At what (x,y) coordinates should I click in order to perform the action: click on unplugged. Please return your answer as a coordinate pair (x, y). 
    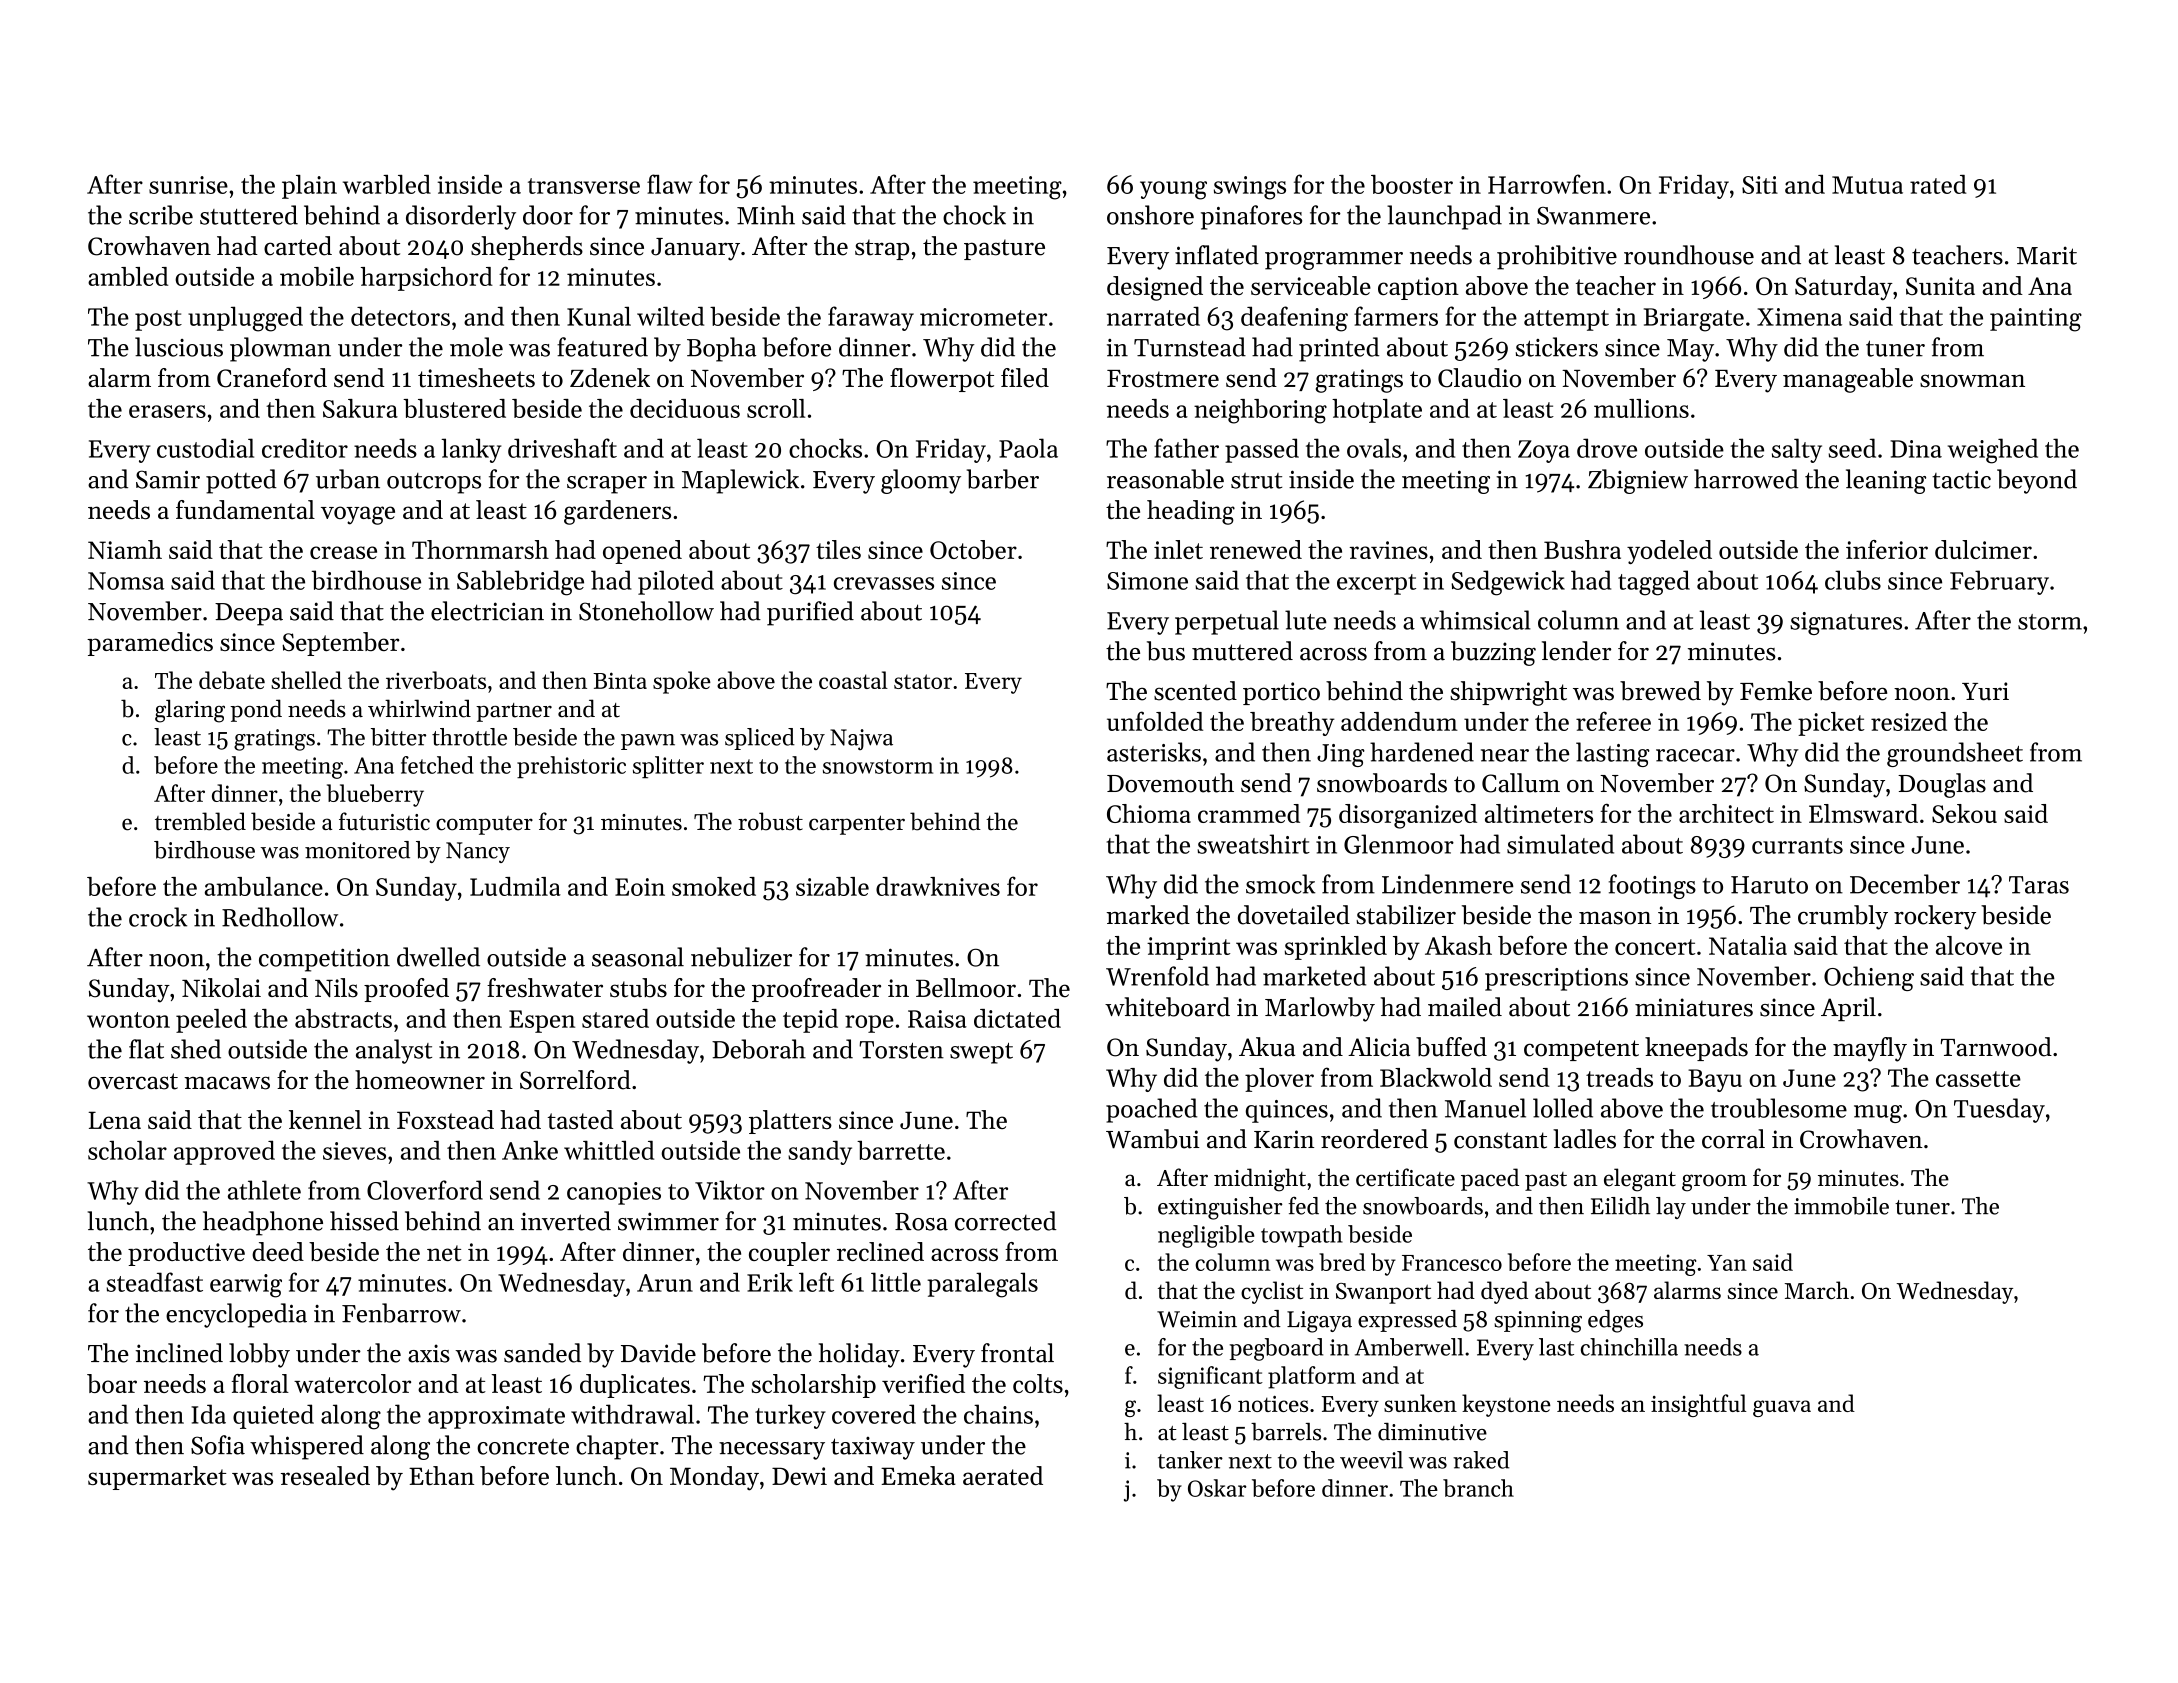
    Looking at the image, I should click on (245, 319).
